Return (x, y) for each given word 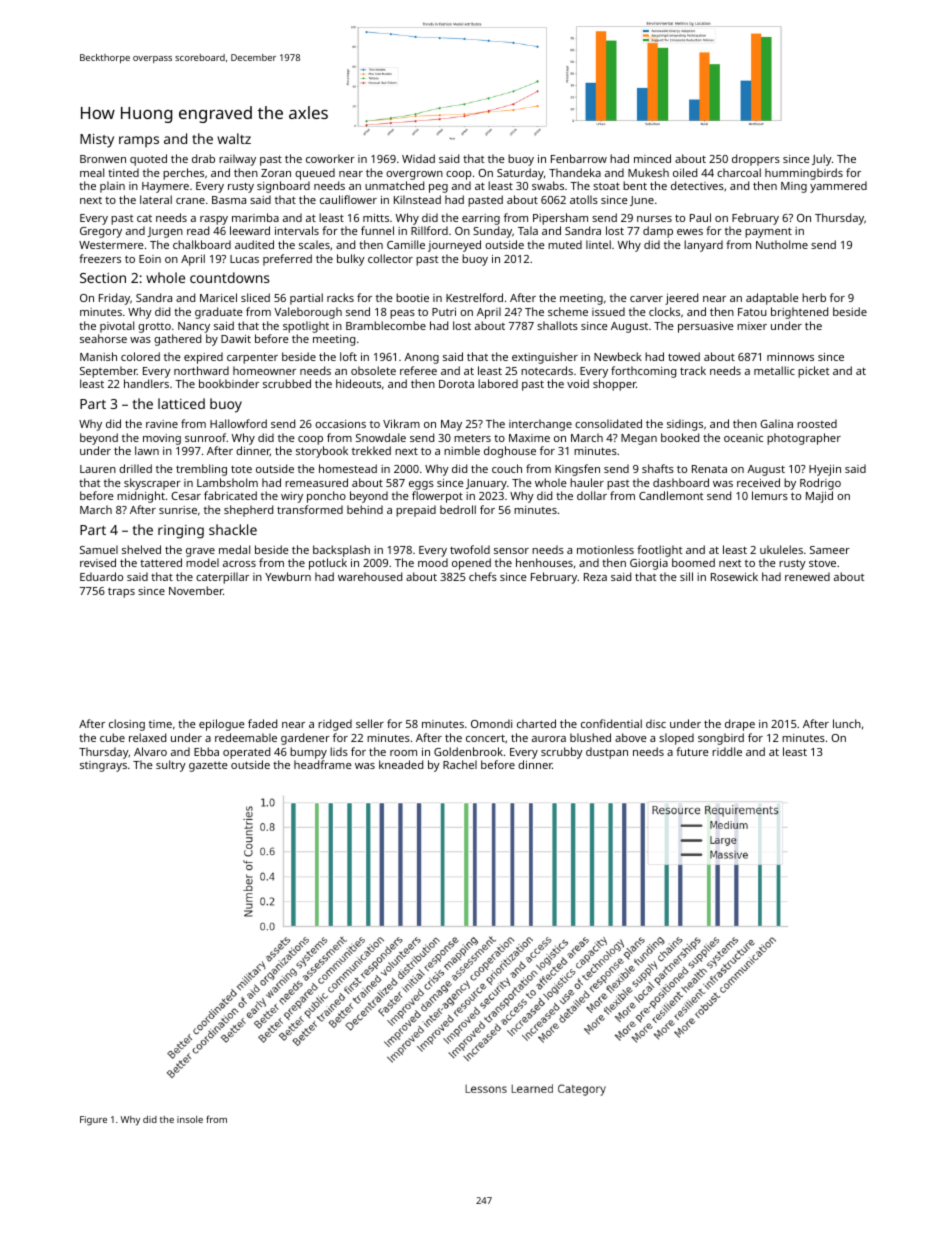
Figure (93, 1121)
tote (241, 469)
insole (190, 1119)
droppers (756, 160)
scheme (568, 311)
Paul (700, 217)
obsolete (373, 370)
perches (183, 174)
